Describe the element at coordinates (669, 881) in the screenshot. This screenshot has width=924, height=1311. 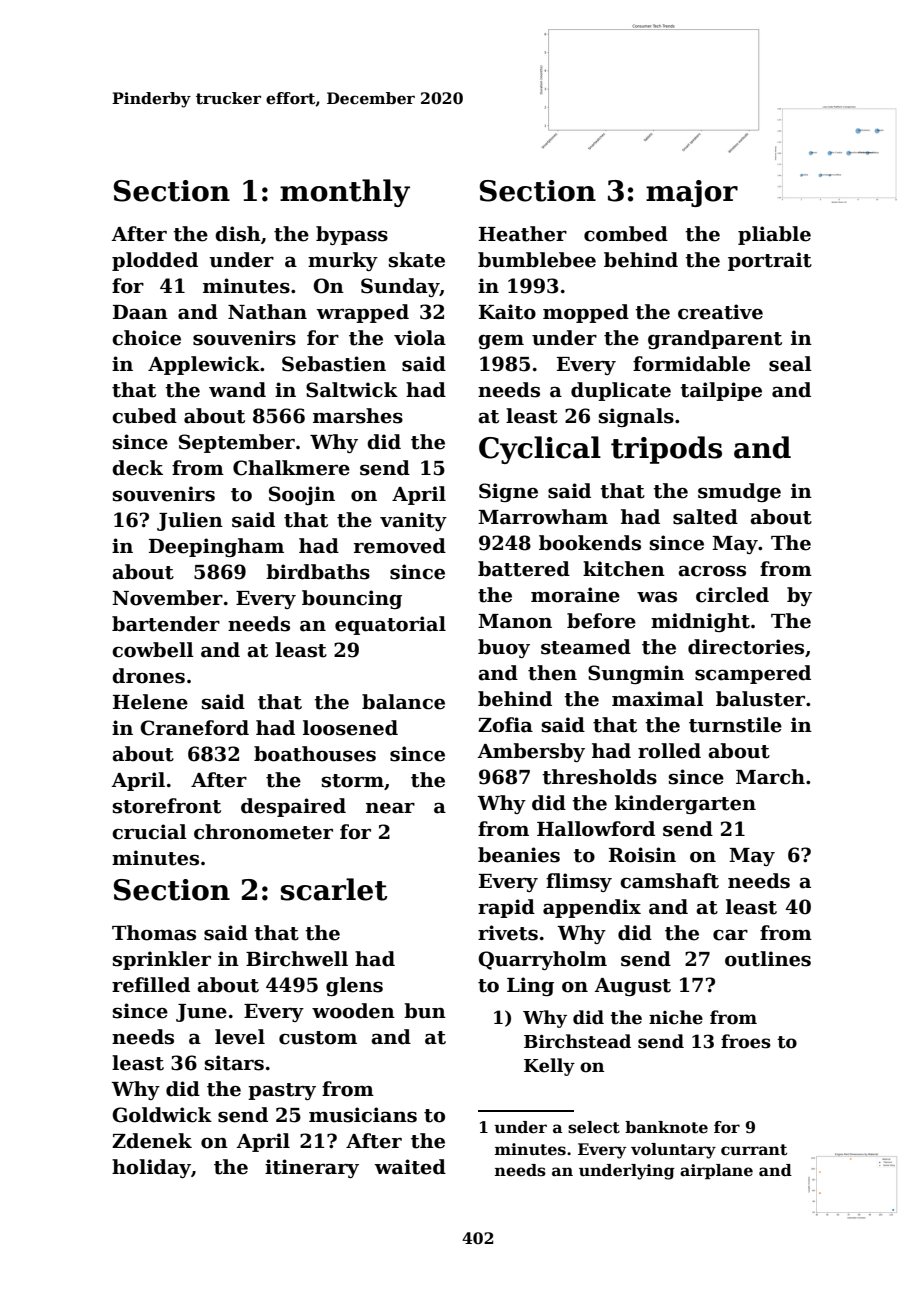
I see `camshaft` at that location.
